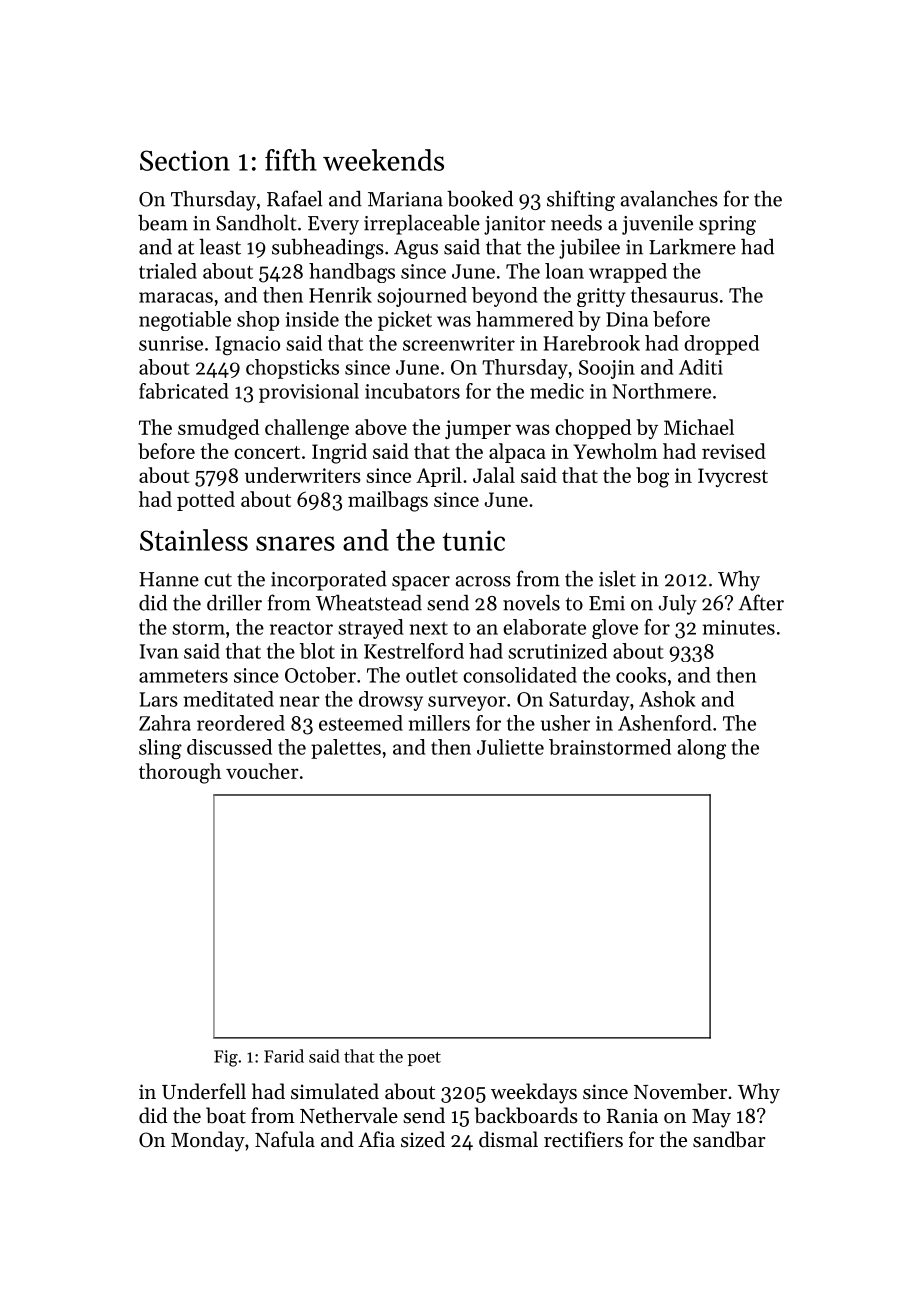 The height and width of the image is (1311, 924). I want to click on Lars, so click(158, 699).
